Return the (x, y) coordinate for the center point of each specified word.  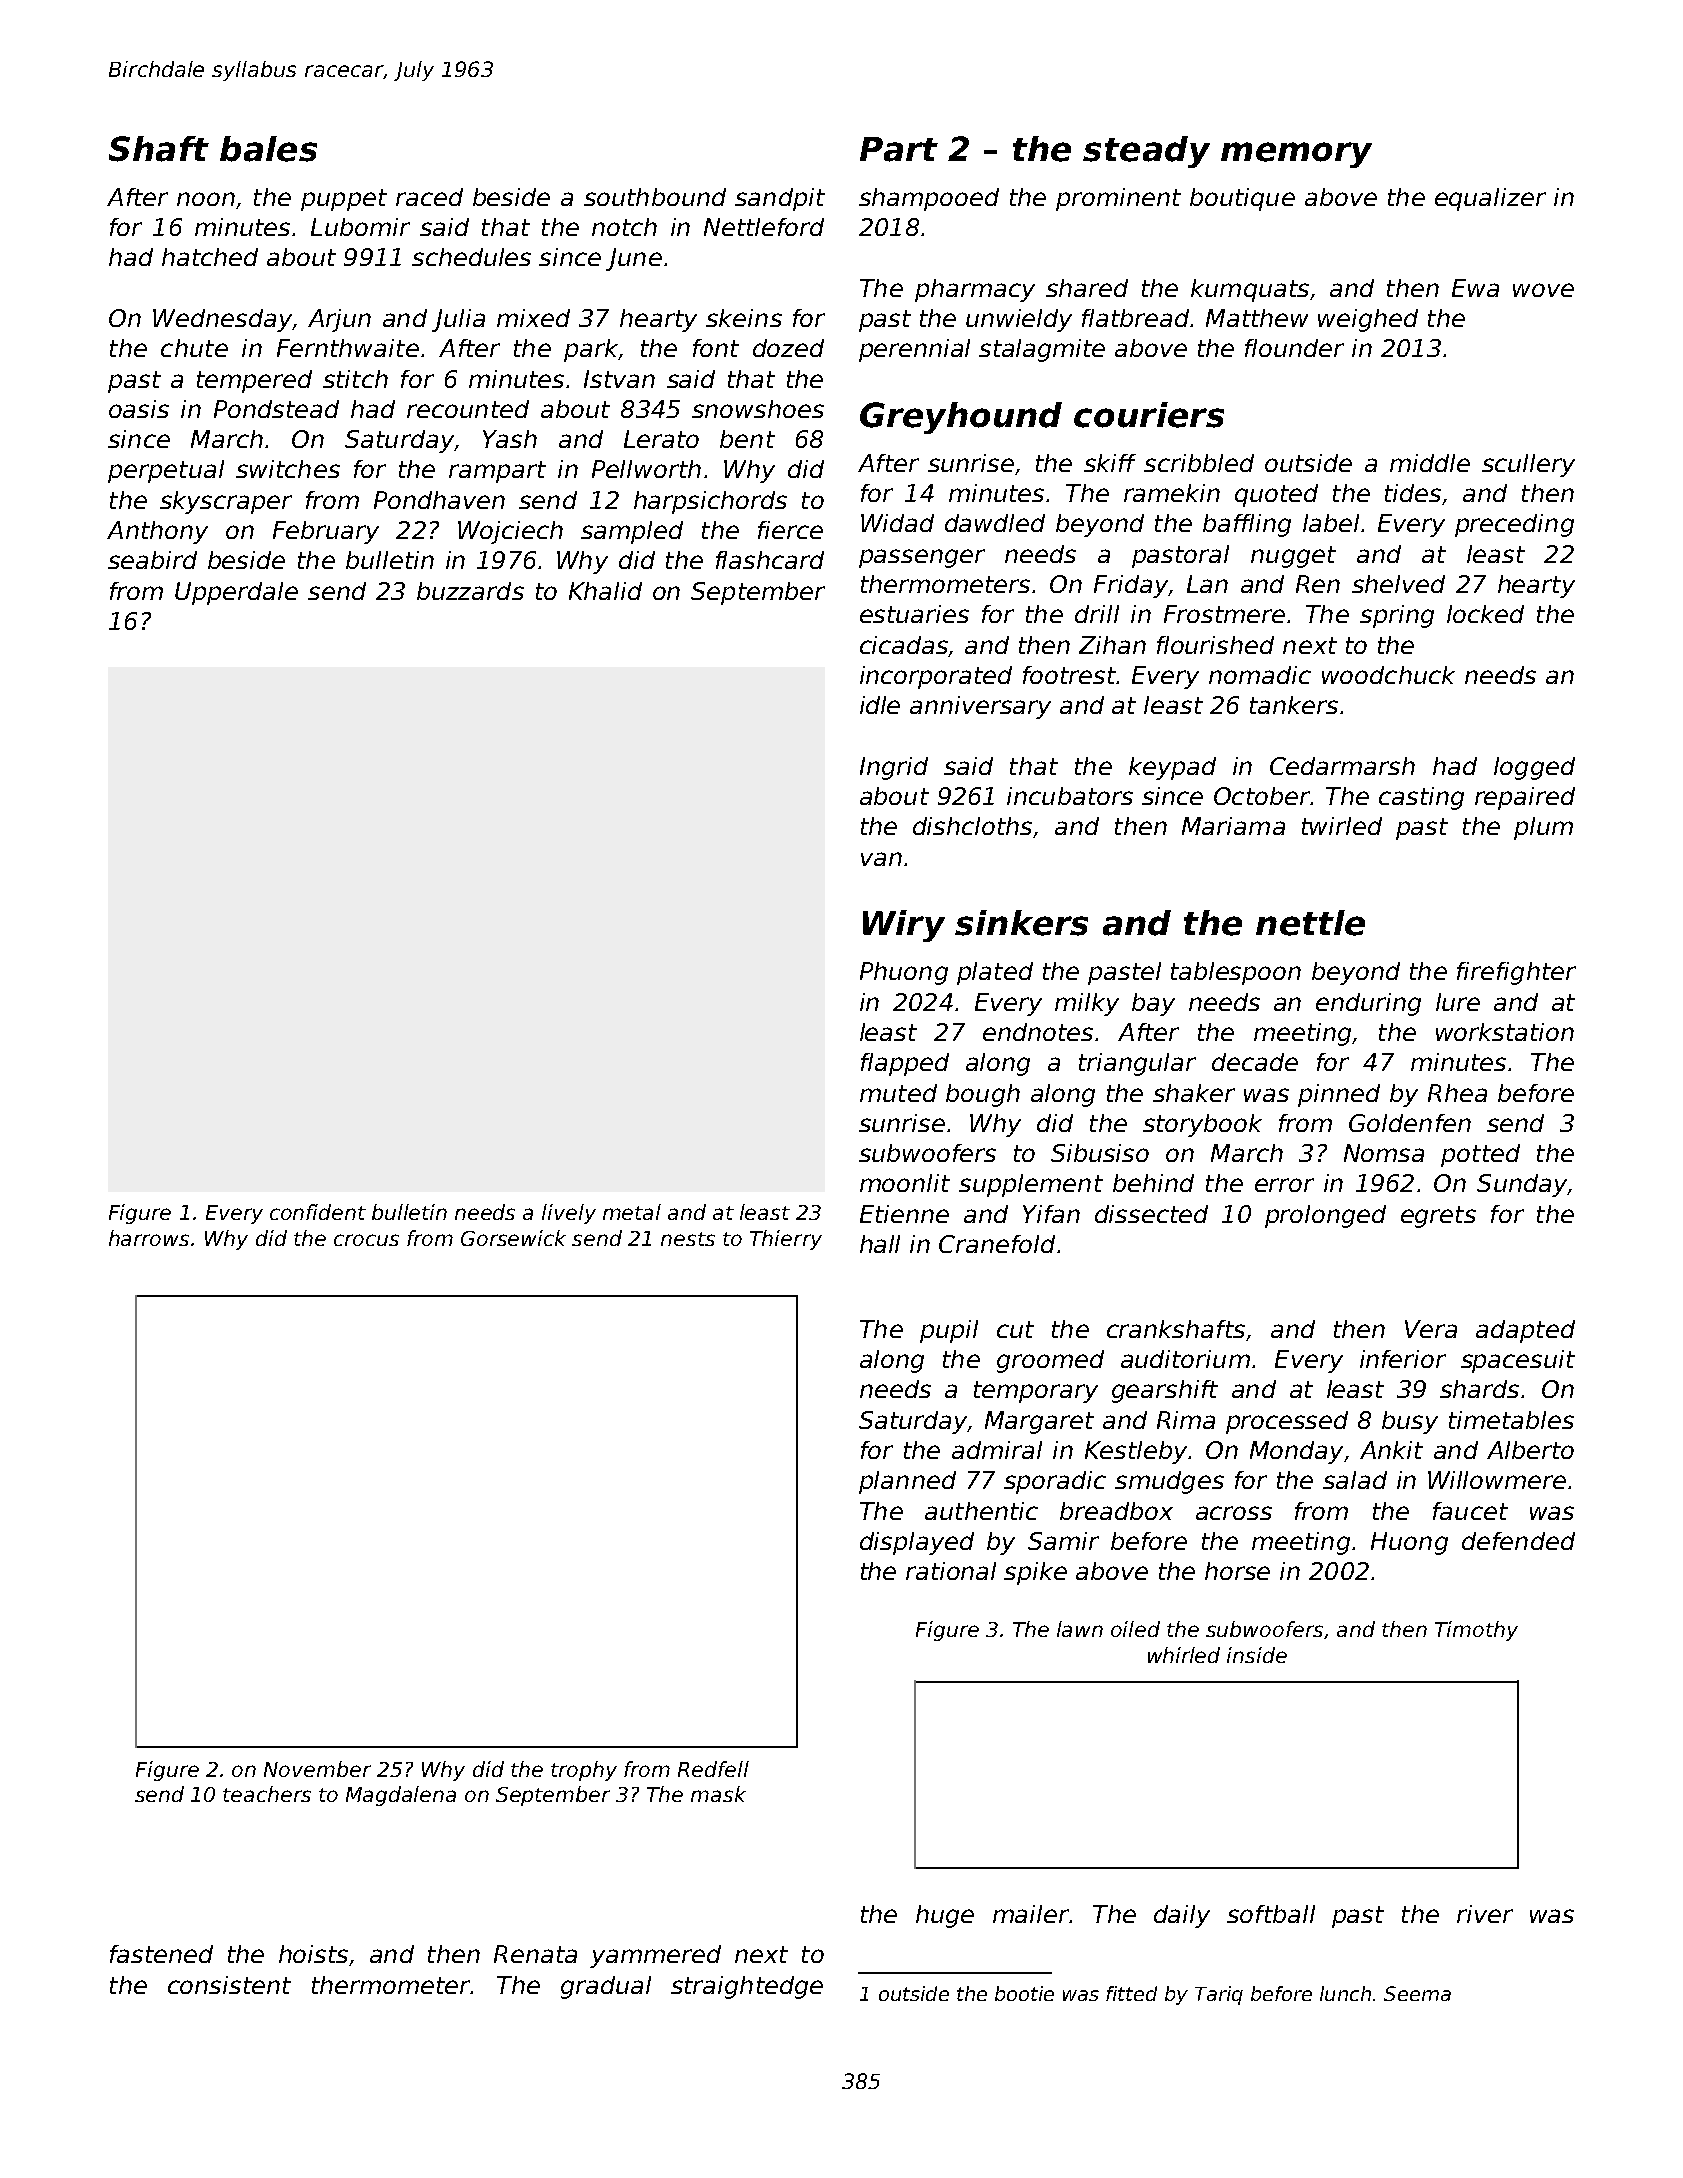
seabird (152, 560)
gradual (606, 1987)
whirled (1184, 1655)
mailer (1031, 1914)
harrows (149, 1238)
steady (1146, 152)
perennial (914, 350)
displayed (917, 1543)
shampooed (929, 199)
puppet (344, 200)
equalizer (1490, 199)
